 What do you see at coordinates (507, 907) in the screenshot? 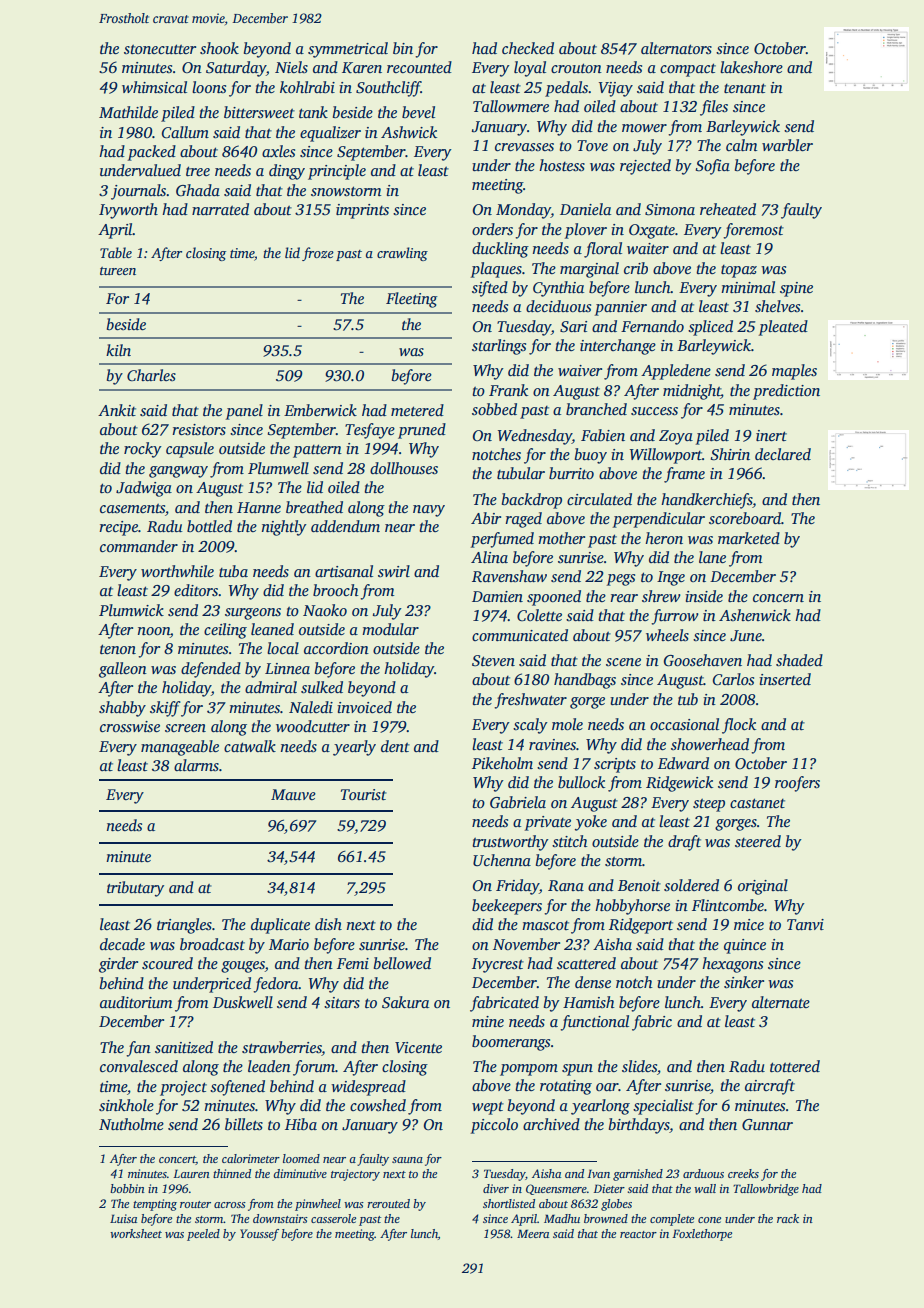
I see `beekeepers` at bounding box center [507, 907].
